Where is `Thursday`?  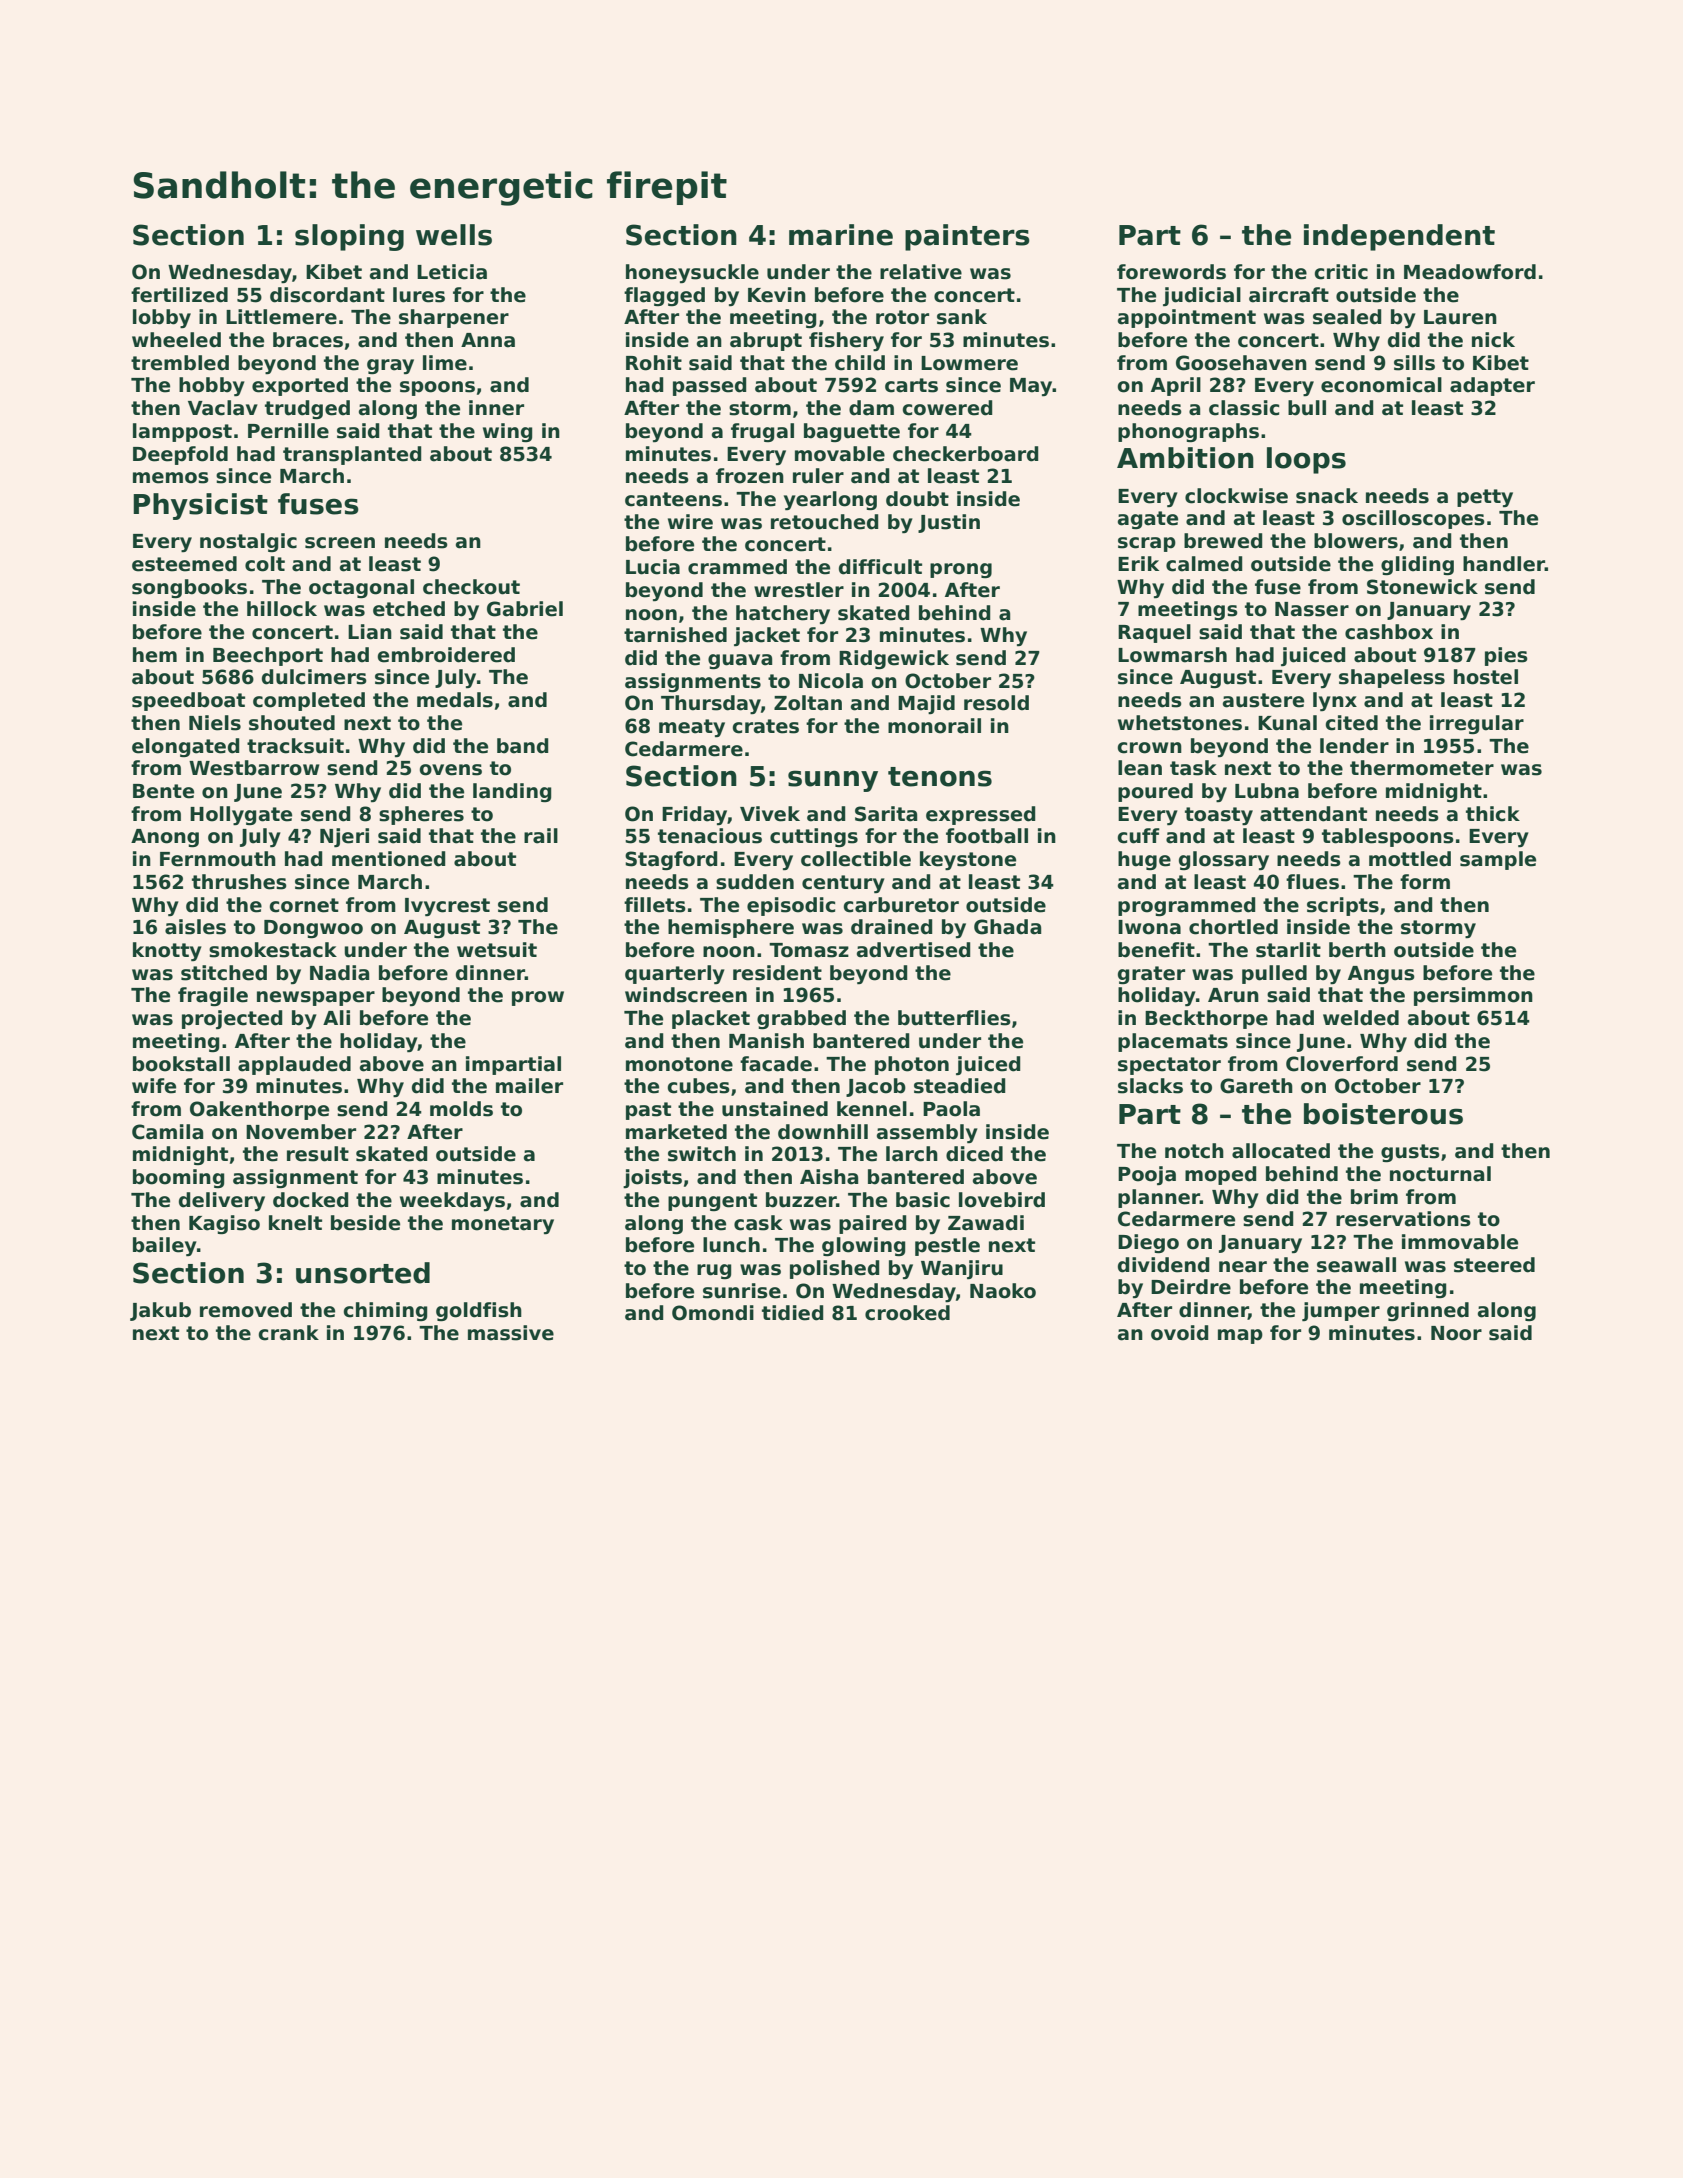
Thursday is located at coordinates (711, 704).
